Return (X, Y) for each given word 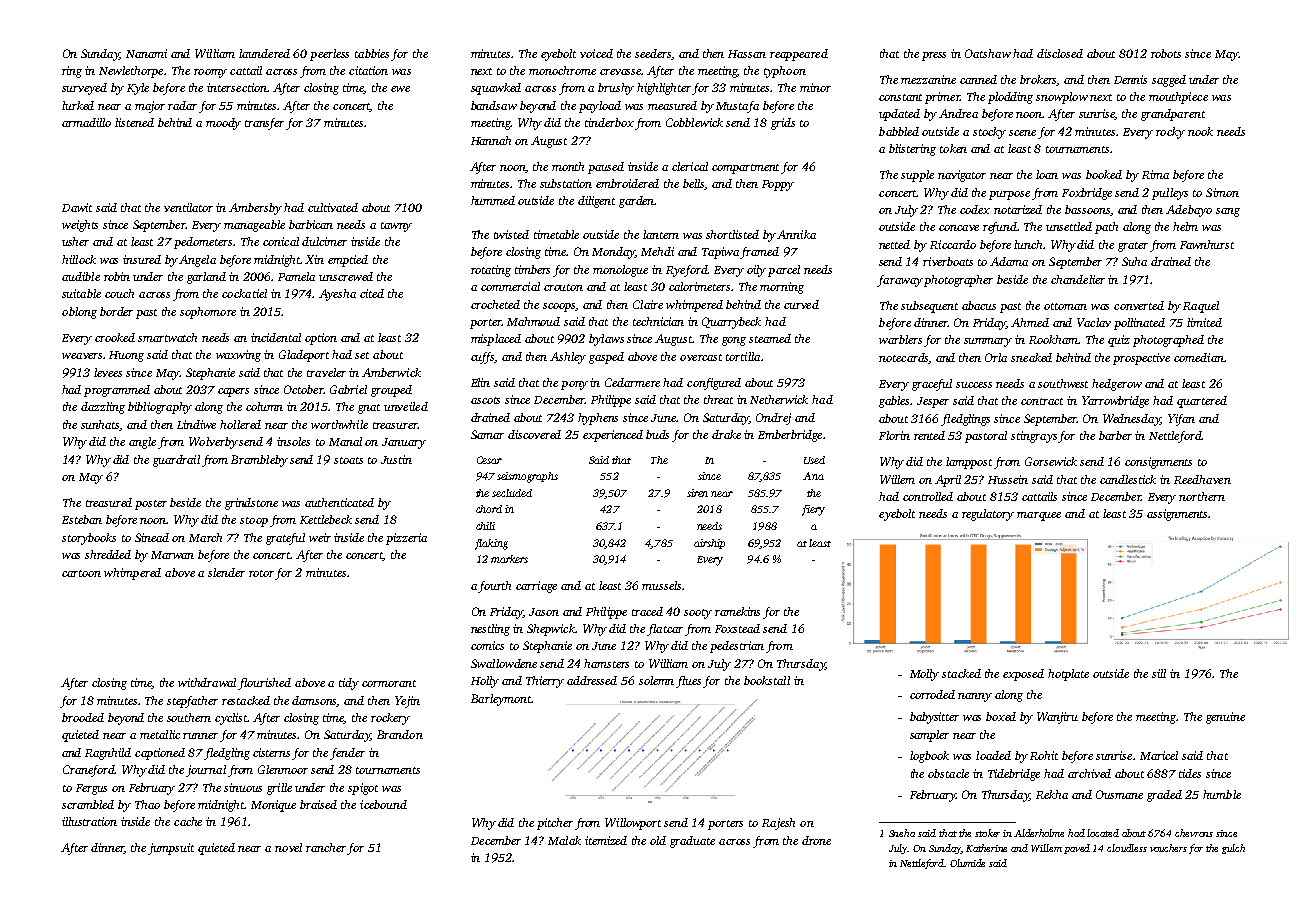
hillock (79, 259)
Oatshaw (988, 53)
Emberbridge (790, 436)
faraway (900, 281)
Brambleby (259, 461)
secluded (512, 493)
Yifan (1181, 420)
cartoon (81, 573)
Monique (273, 806)
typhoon (785, 72)
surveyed (84, 89)
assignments (1177, 515)
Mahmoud (533, 321)
